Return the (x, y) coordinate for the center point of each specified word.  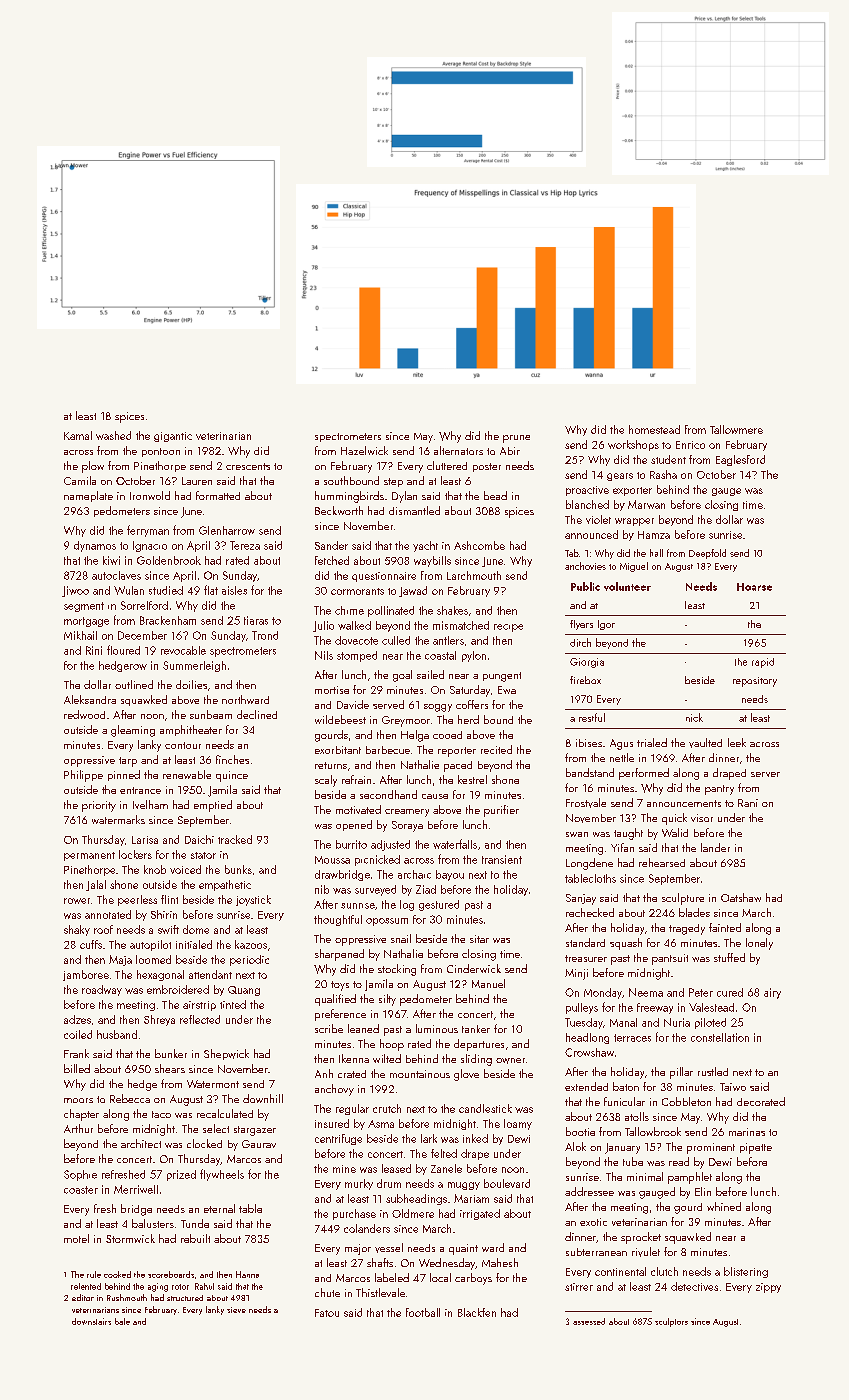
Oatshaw (741, 897)
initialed (194, 944)
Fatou (327, 1313)
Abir (510, 451)
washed (113, 435)
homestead (654, 429)
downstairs (91, 1321)
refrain (356, 779)
